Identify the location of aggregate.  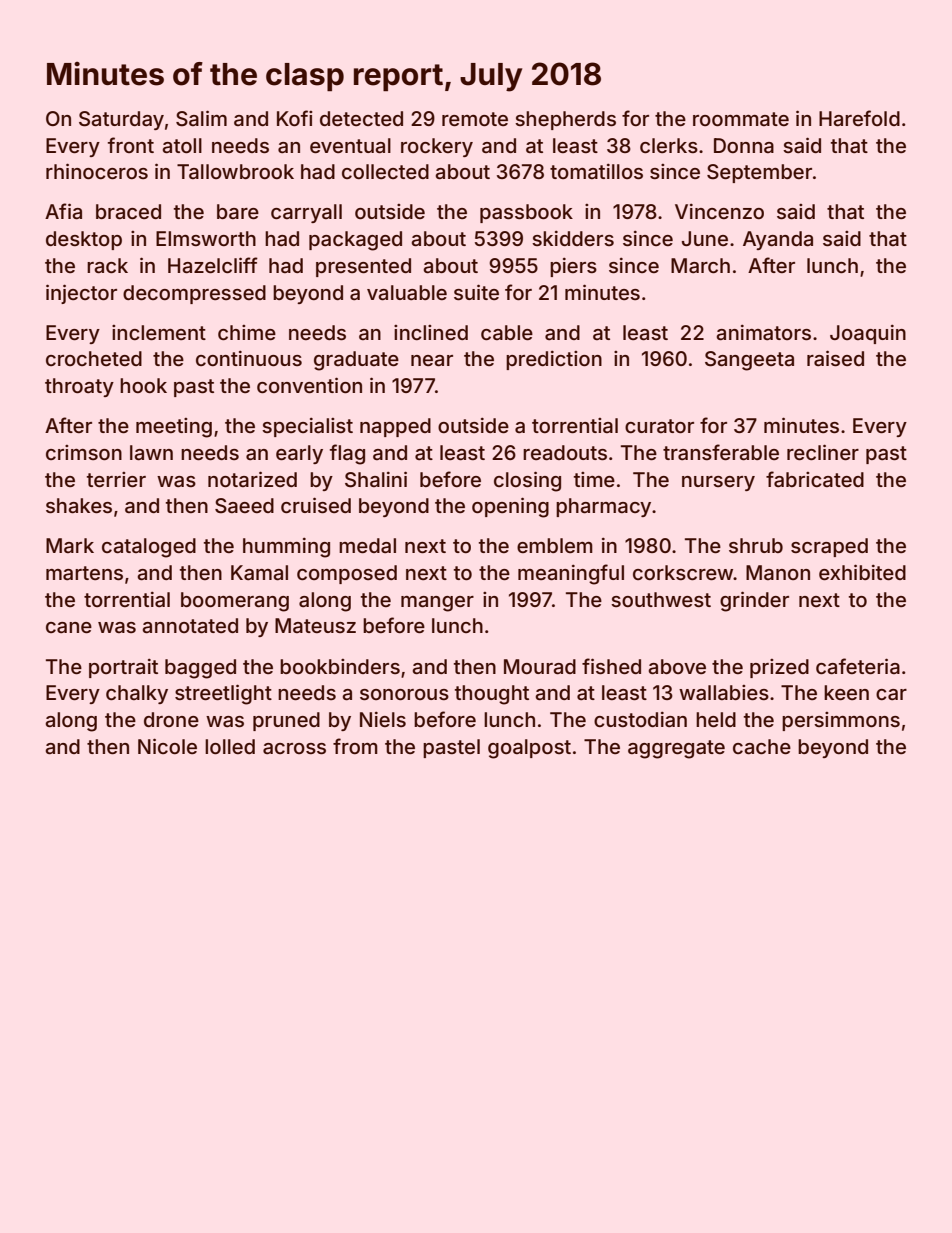
(676, 749).
